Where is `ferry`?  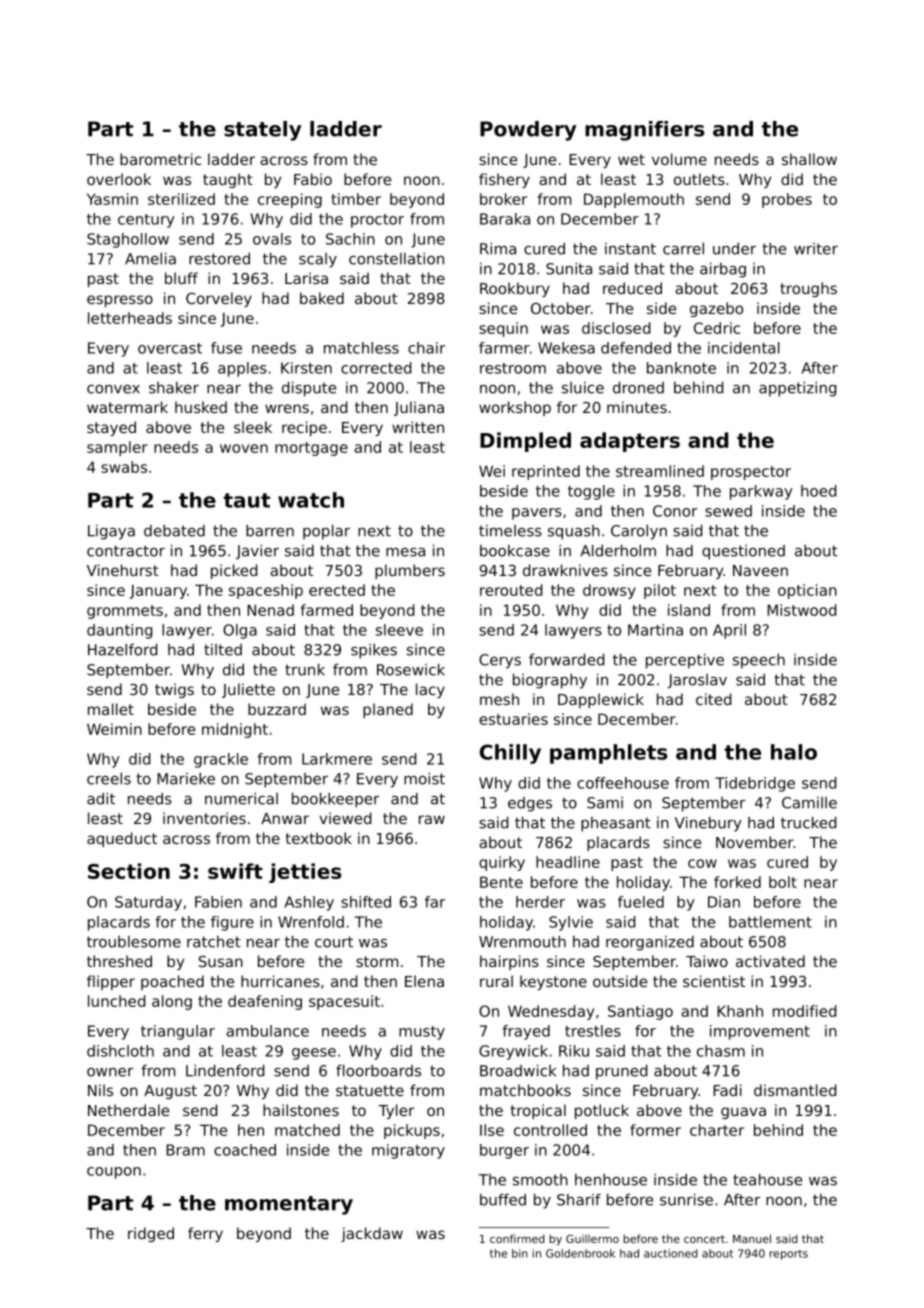
ferry is located at coordinates (205, 1234).
